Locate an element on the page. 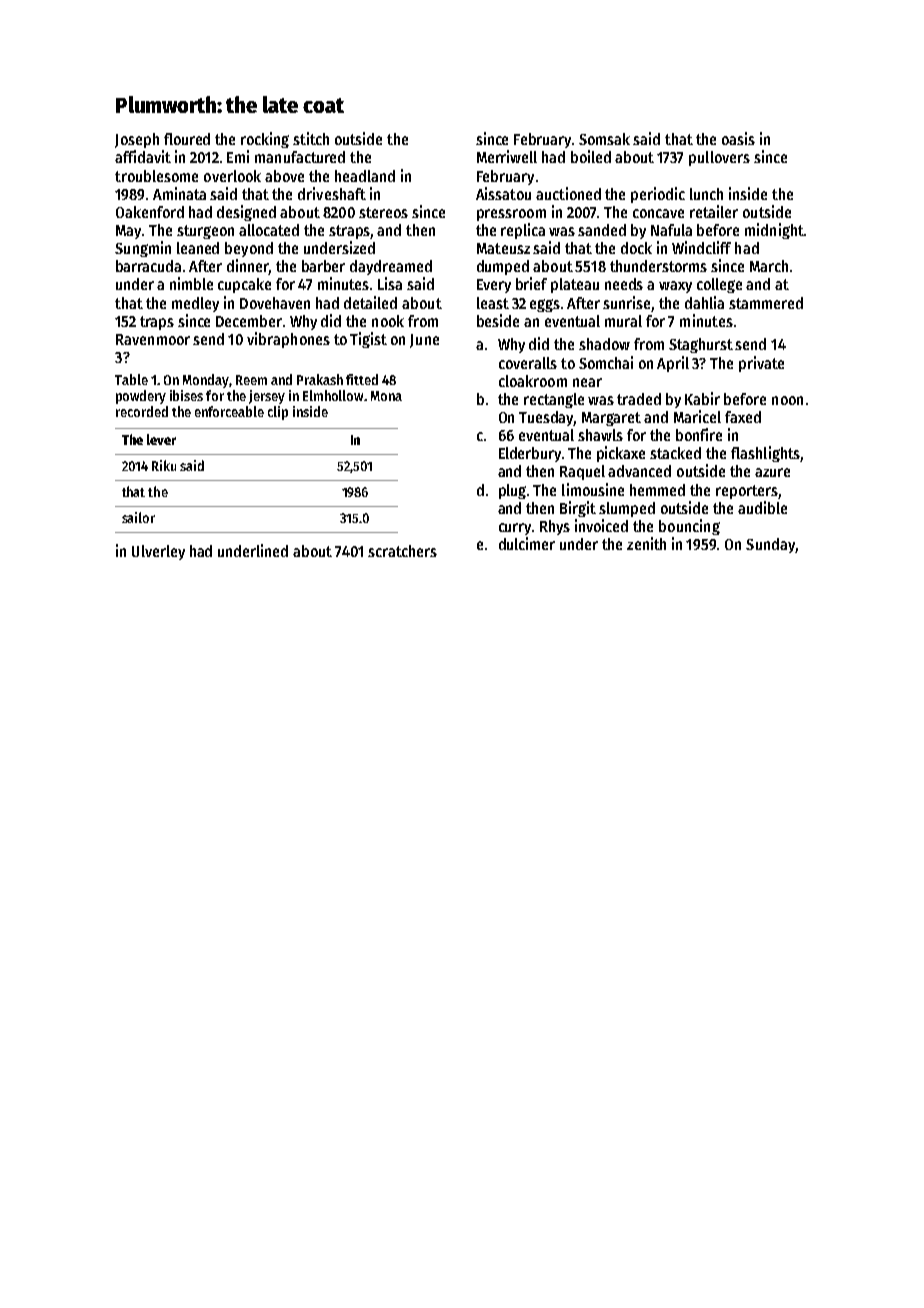 The width and height of the document is (924, 1308). Ravenmoor is located at coordinates (153, 339).
